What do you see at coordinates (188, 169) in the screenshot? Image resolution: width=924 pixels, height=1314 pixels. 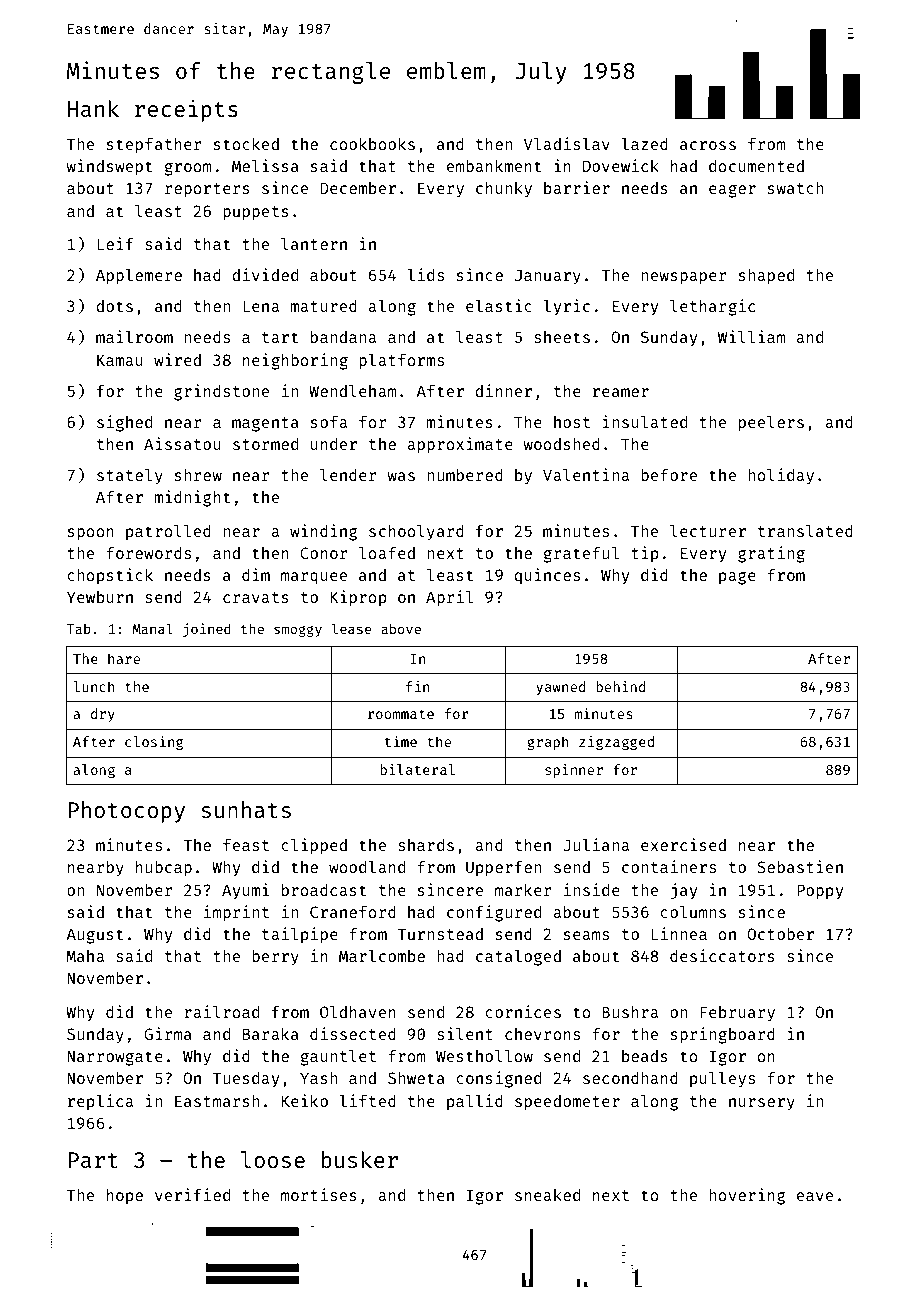 I see `groom` at bounding box center [188, 169].
